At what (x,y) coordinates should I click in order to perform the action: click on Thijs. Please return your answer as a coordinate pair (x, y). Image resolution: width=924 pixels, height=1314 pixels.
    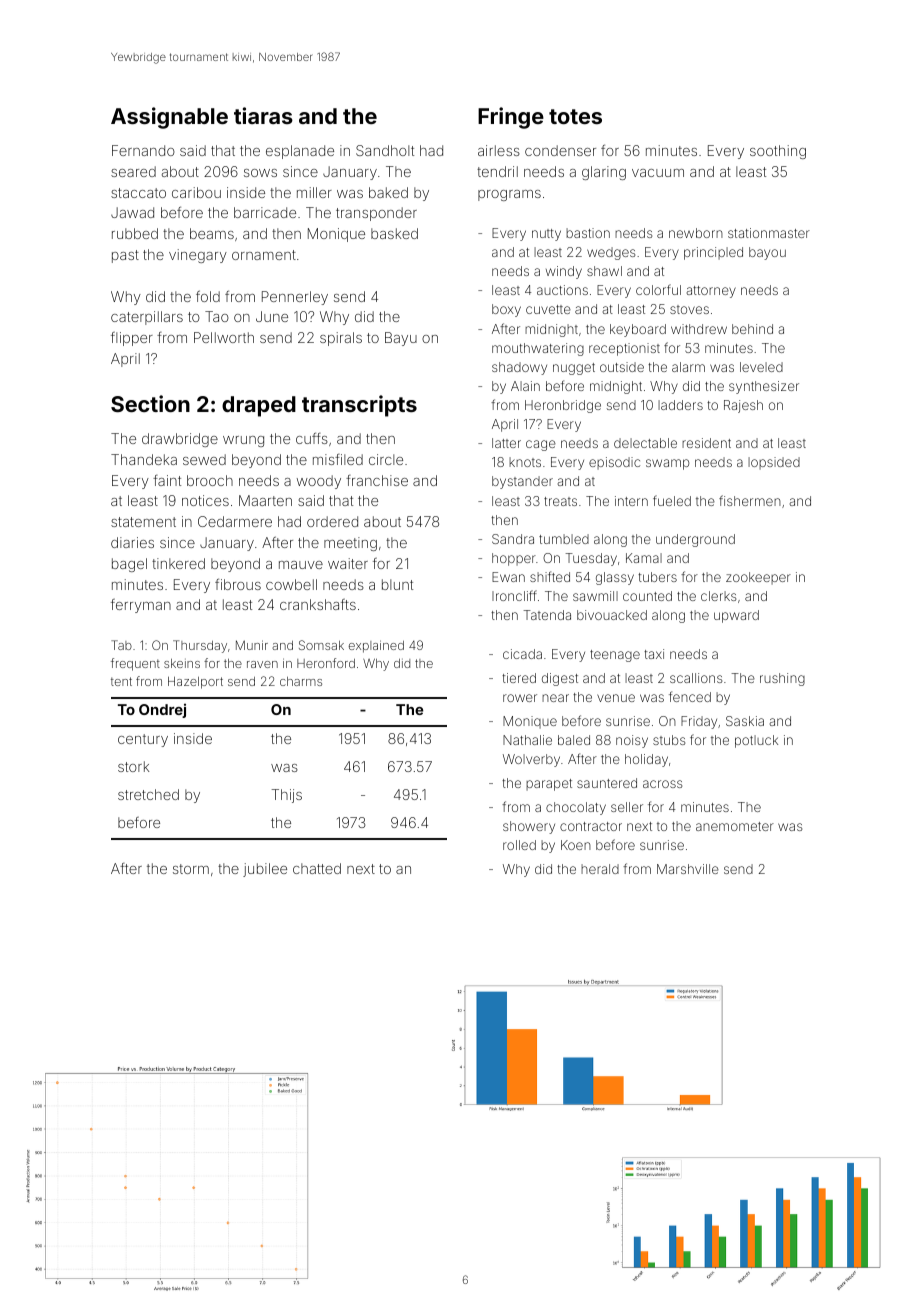
    Looking at the image, I should click on (287, 796).
